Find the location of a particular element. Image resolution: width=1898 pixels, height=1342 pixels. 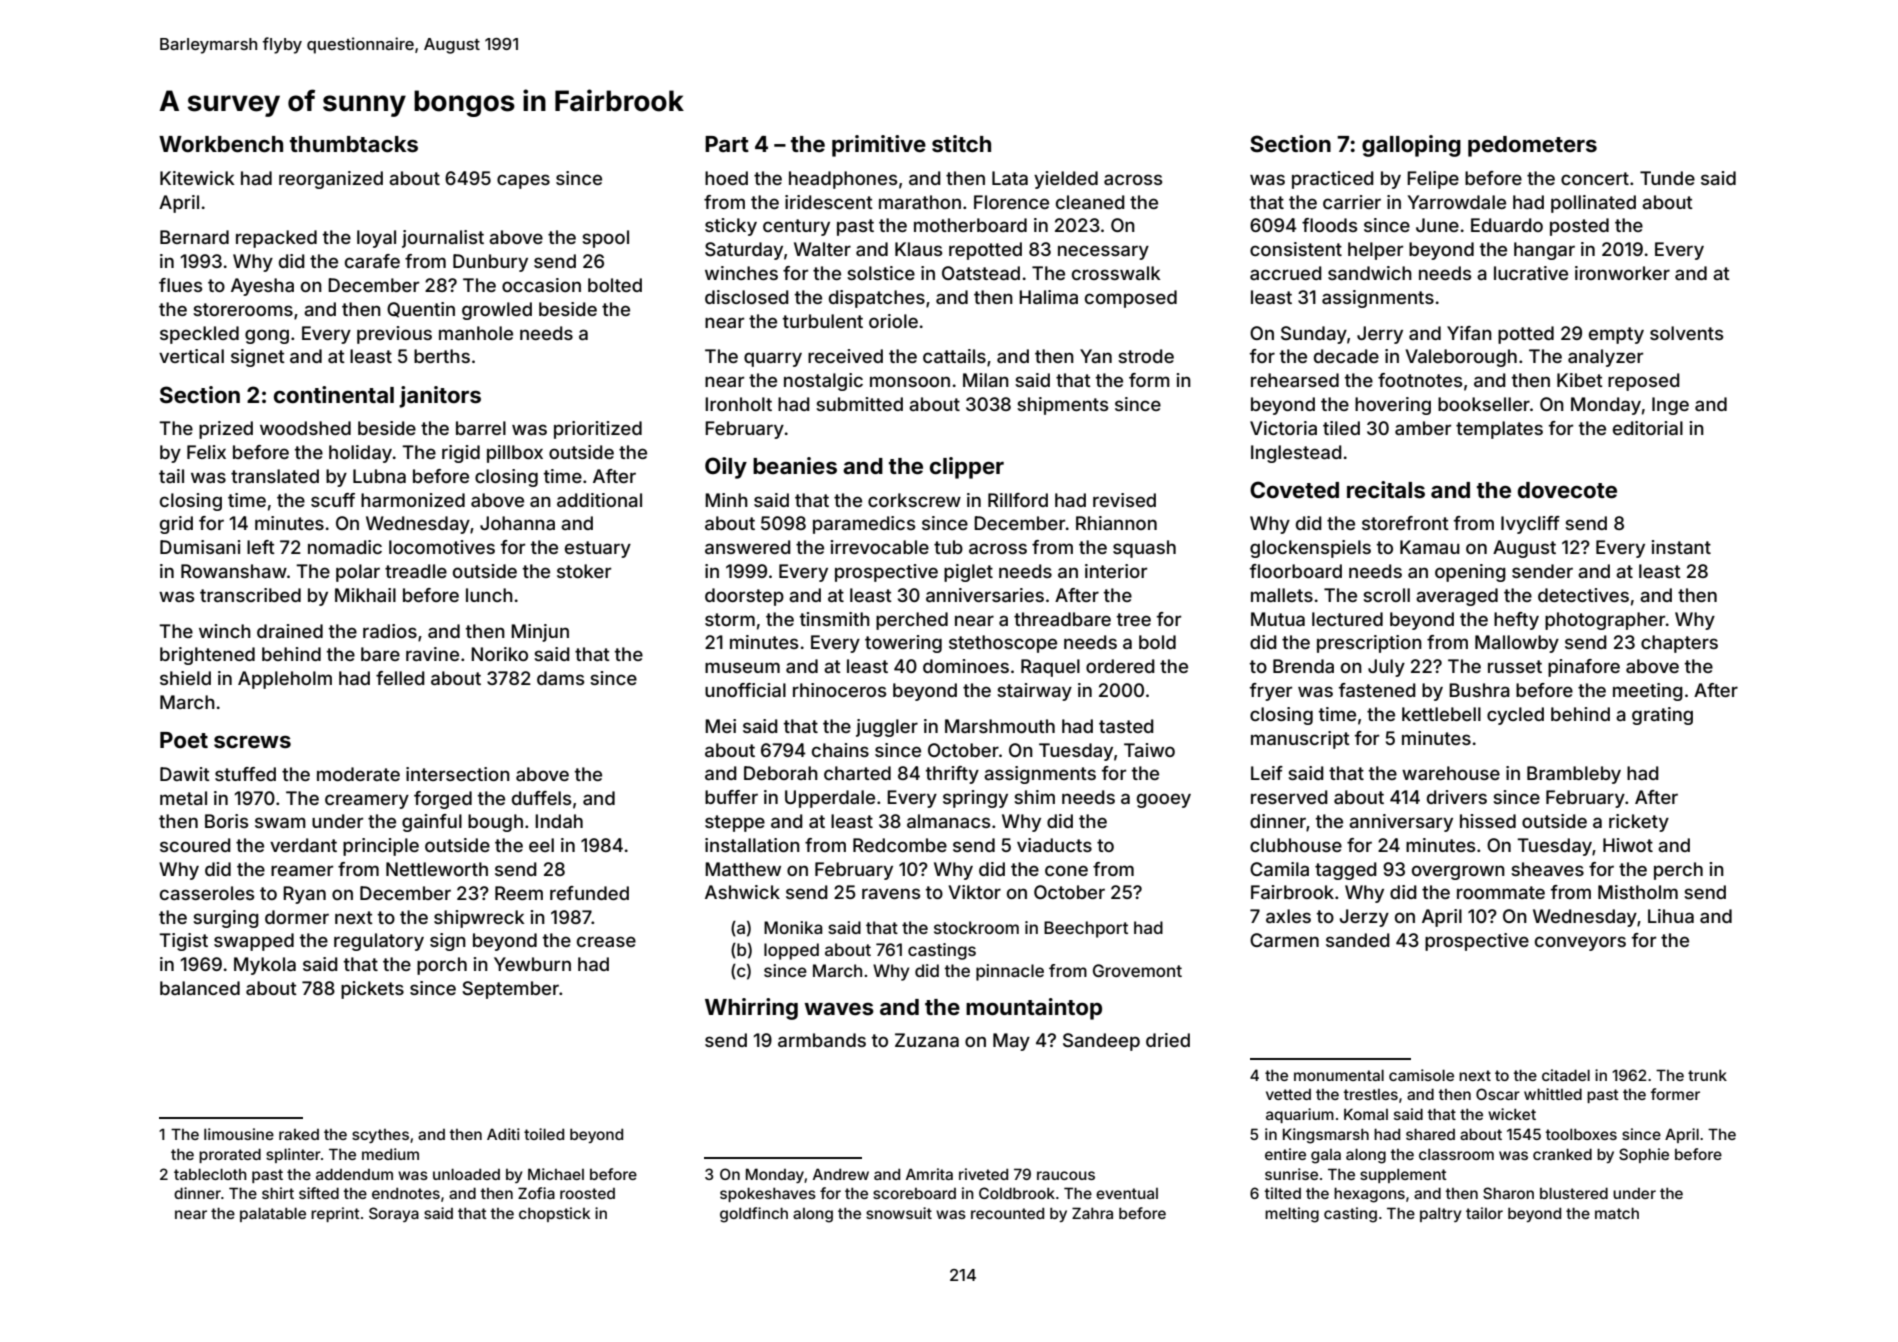

spool is located at coordinates (605, 239).
